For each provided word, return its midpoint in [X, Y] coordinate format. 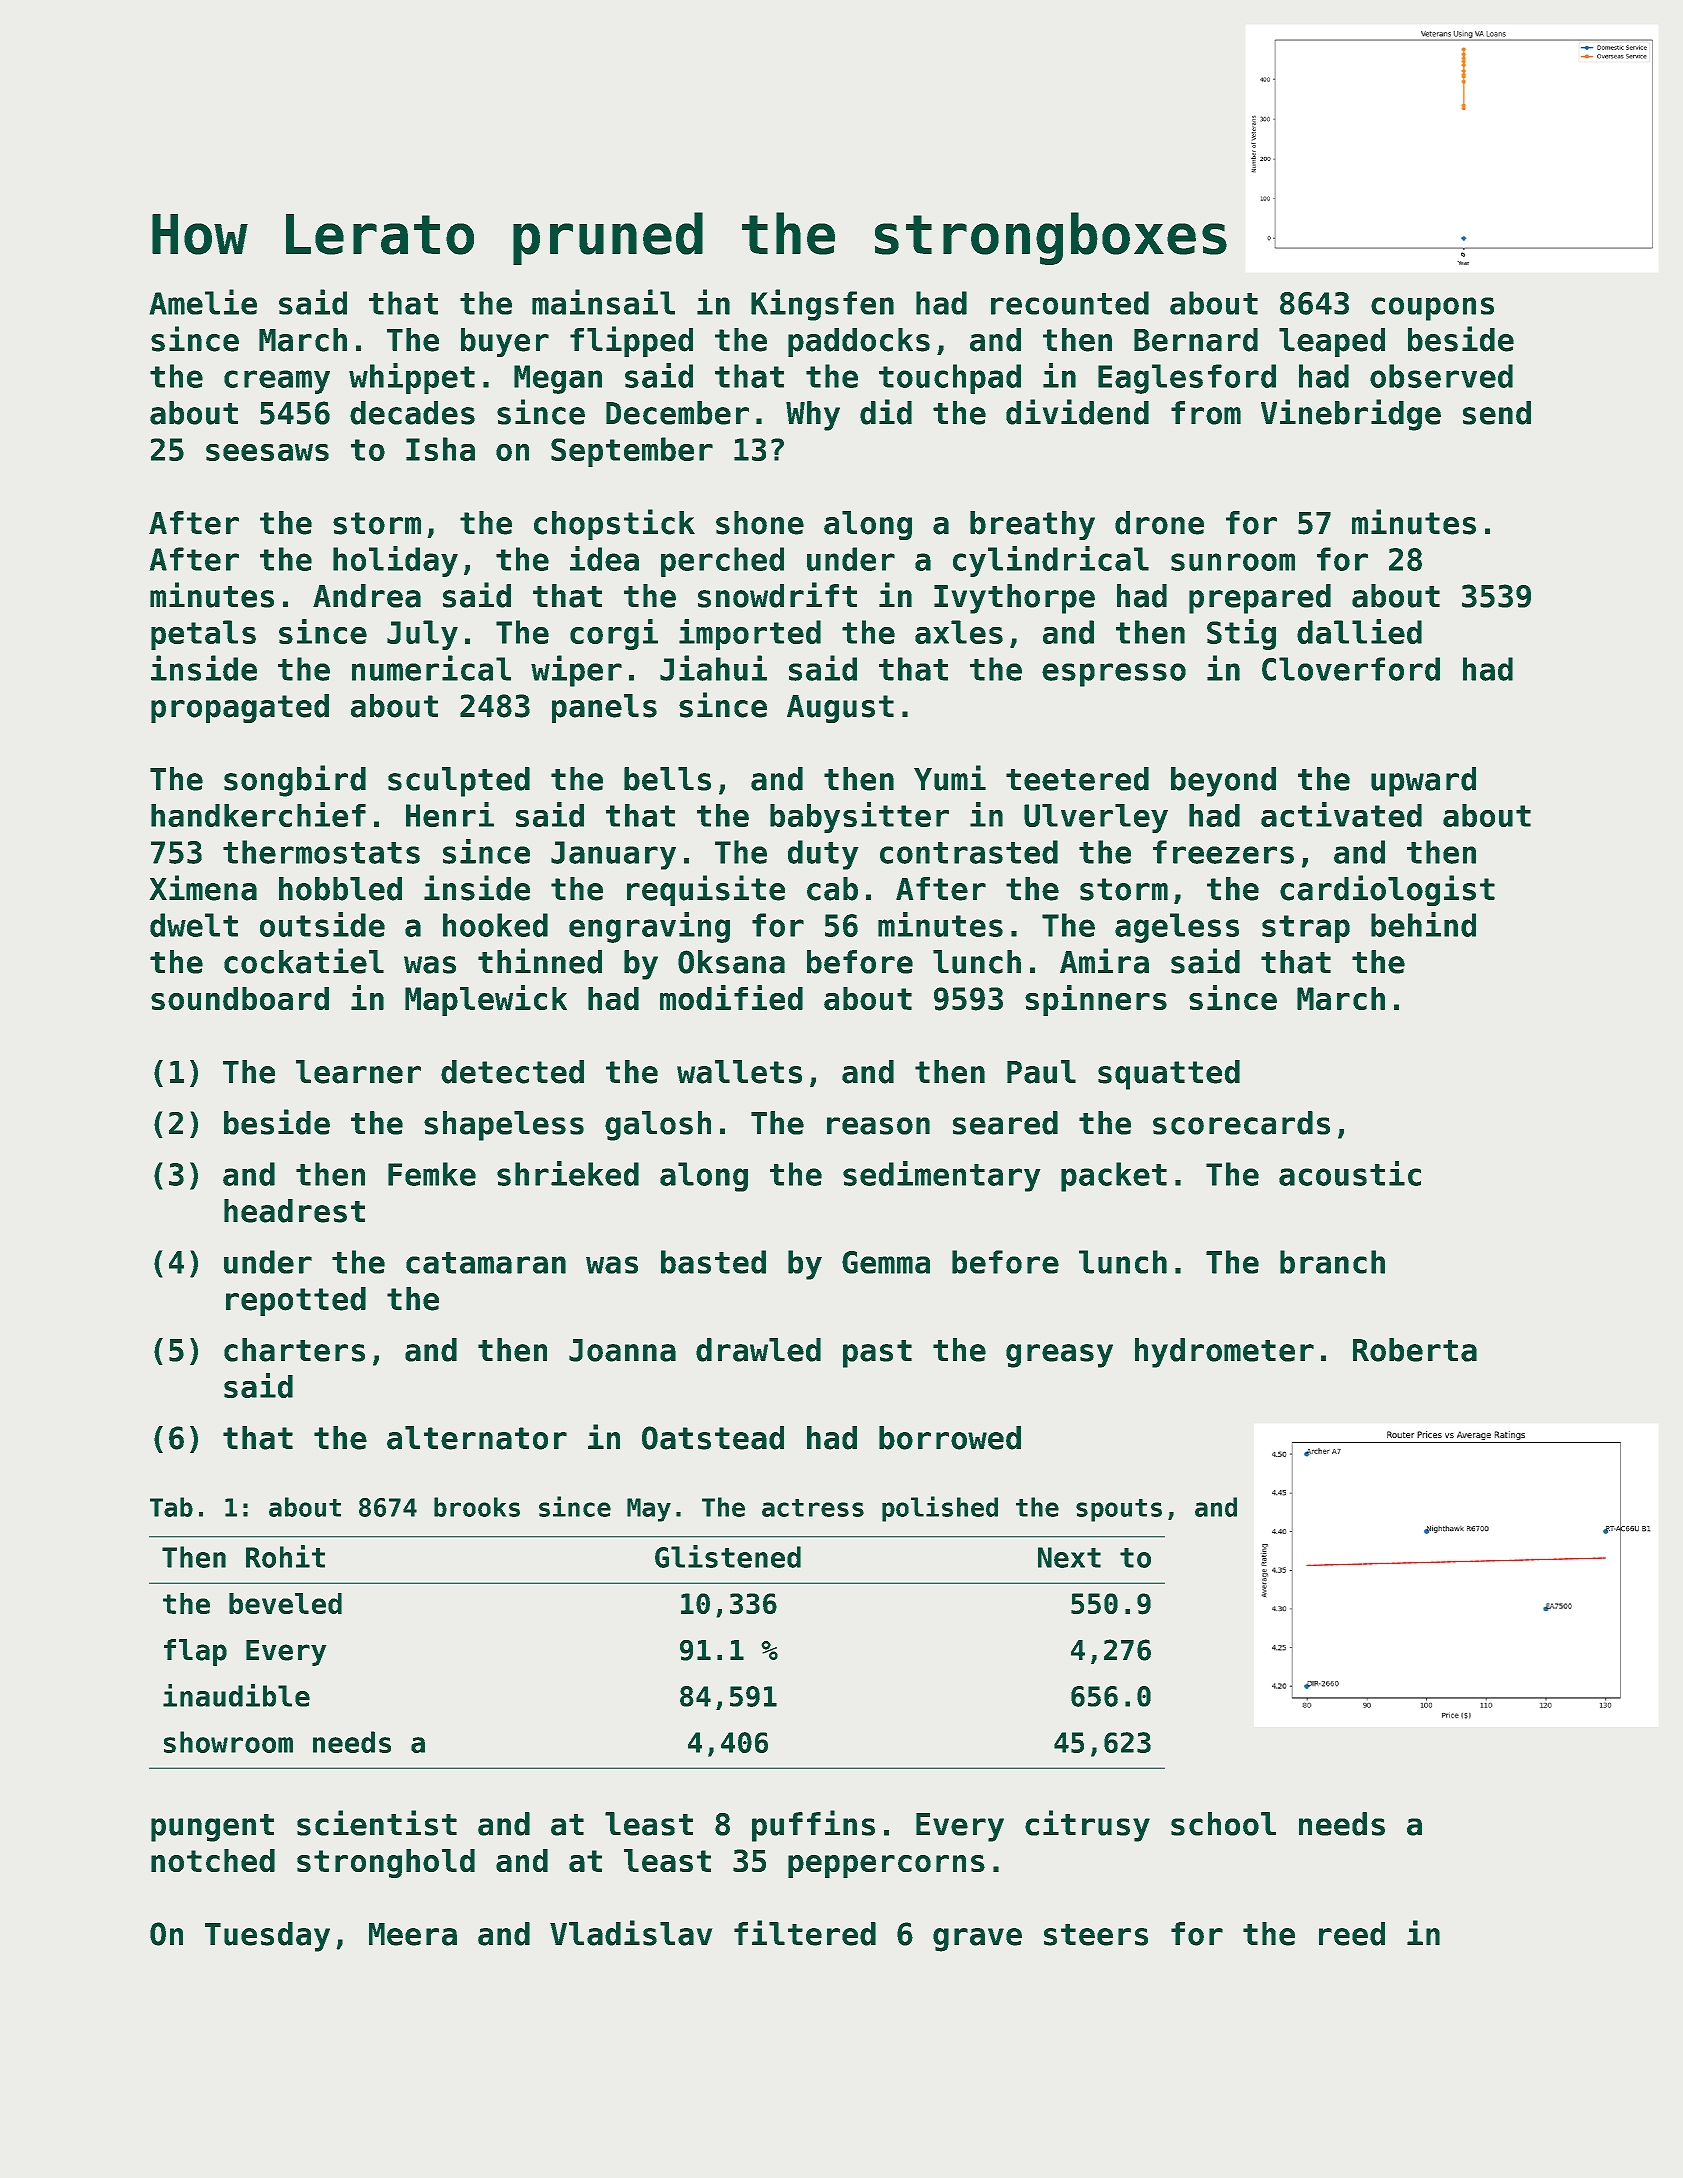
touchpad [950, 379]
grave [977, 1940]
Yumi [950, 778]
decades [412, 413]
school [1223, 1824]
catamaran [486, 1263]
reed [1352, 1934]
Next [1069, 1557]
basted [713, 1262]
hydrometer [1224, 1353]
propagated [240, 708]
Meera [413, 1934]
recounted [1070, 303]
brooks [477, 1507]
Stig [1241, 634]
